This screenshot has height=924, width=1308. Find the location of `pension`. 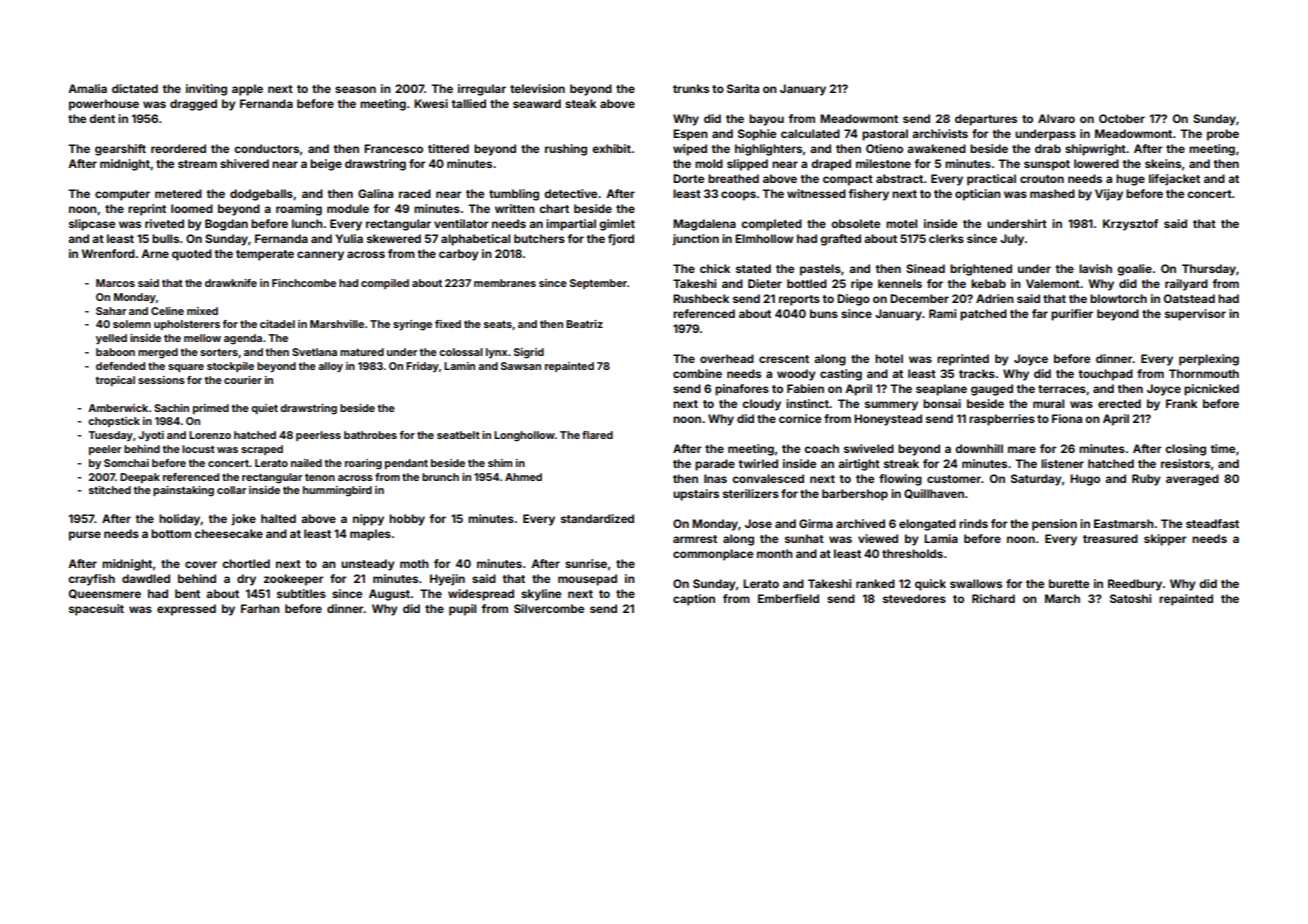

pension is located at coordinates (1054, 525).
